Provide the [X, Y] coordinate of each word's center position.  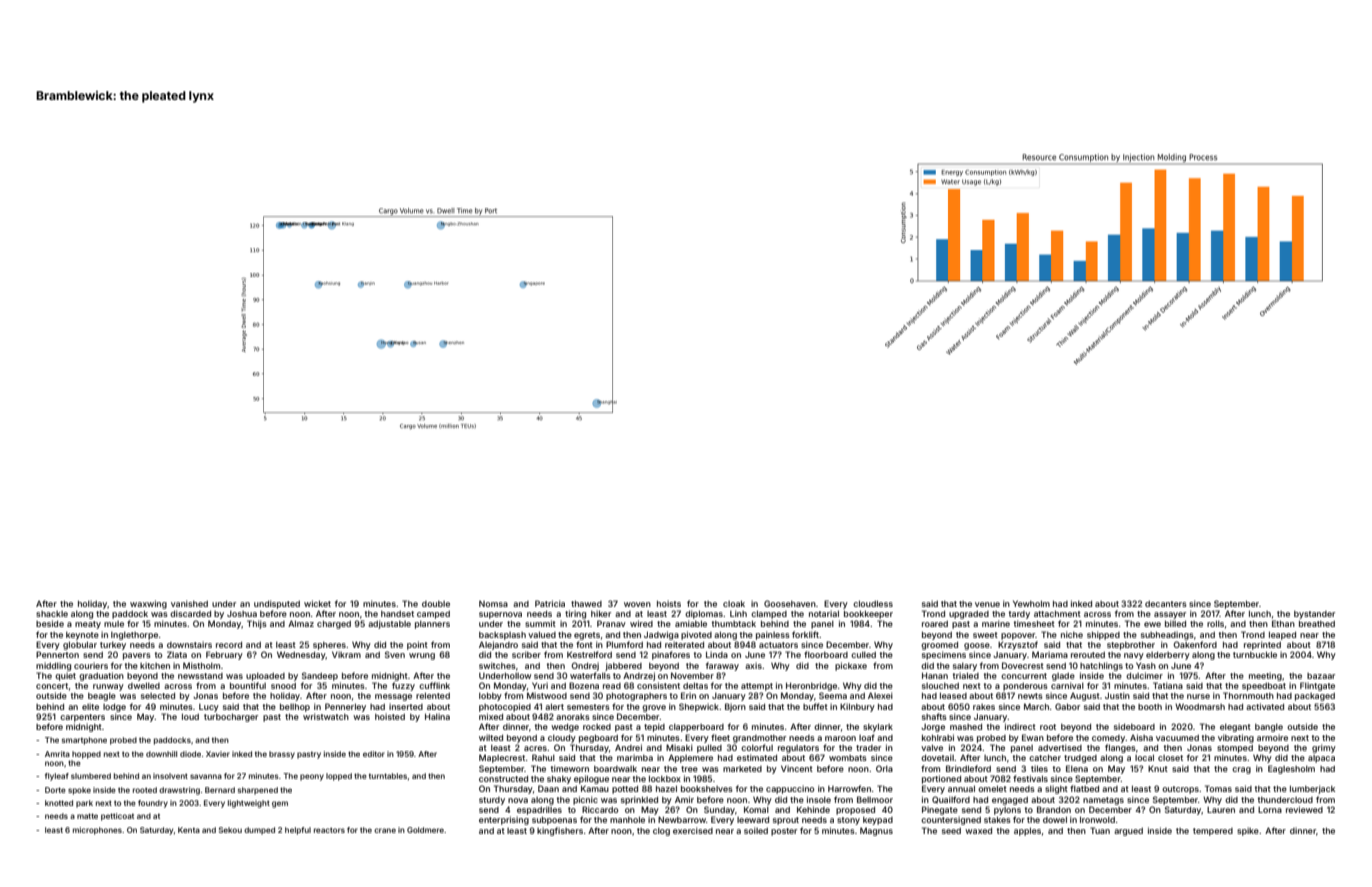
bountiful [248, 685]
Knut [1158, 769]
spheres [329, 646]
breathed [1317, 624]
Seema [833, 695]
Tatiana [1168, 685]
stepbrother [1131, 646]
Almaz [301, 623]
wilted [491, 737]
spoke [79, 791]
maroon [840, 738]
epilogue [591, 779]
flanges [1120, 748]
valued [542, 635]
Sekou [230, 830]
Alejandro [498, 645]
